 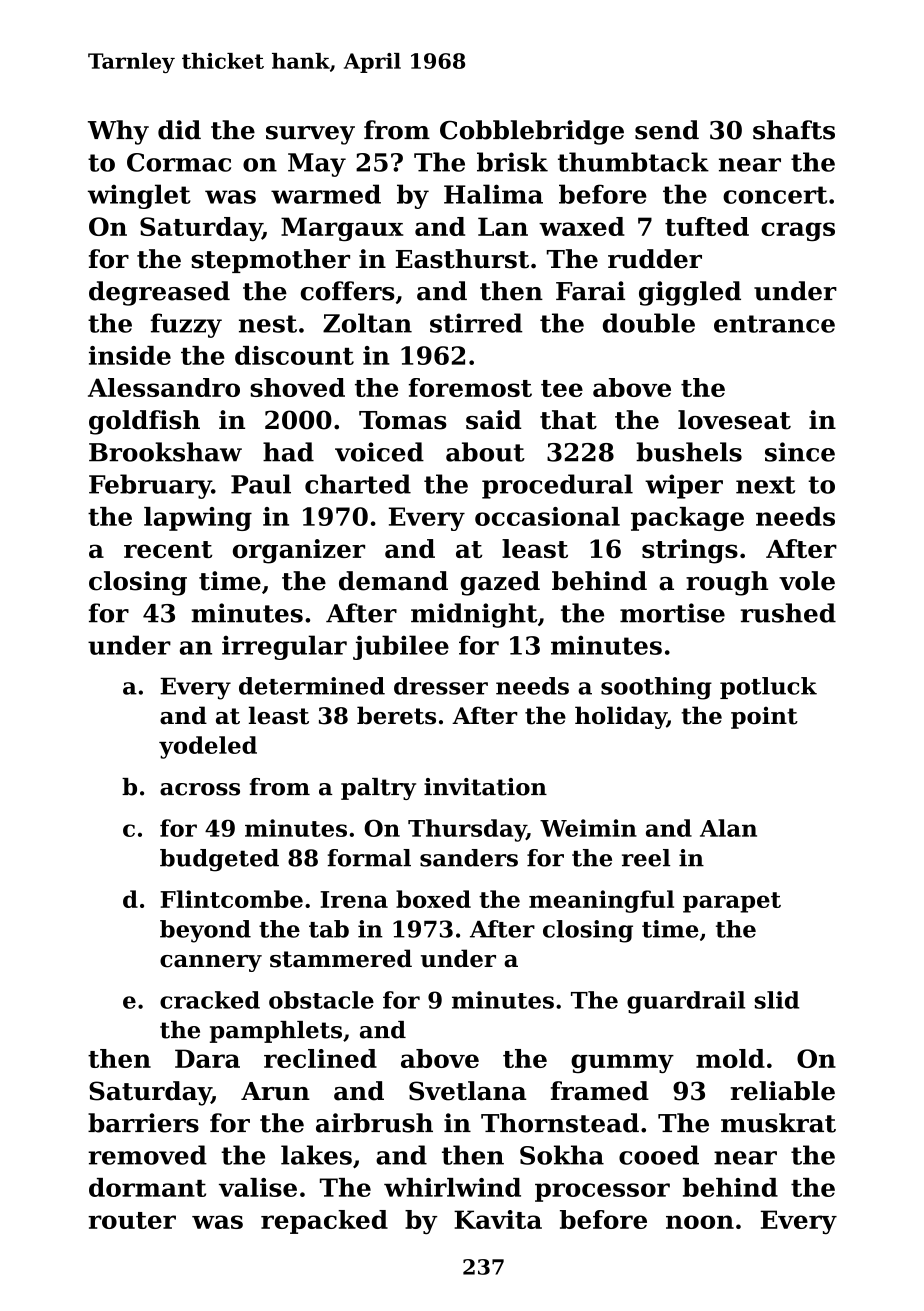 I want to click on survey, so click(x=310, y=135).
